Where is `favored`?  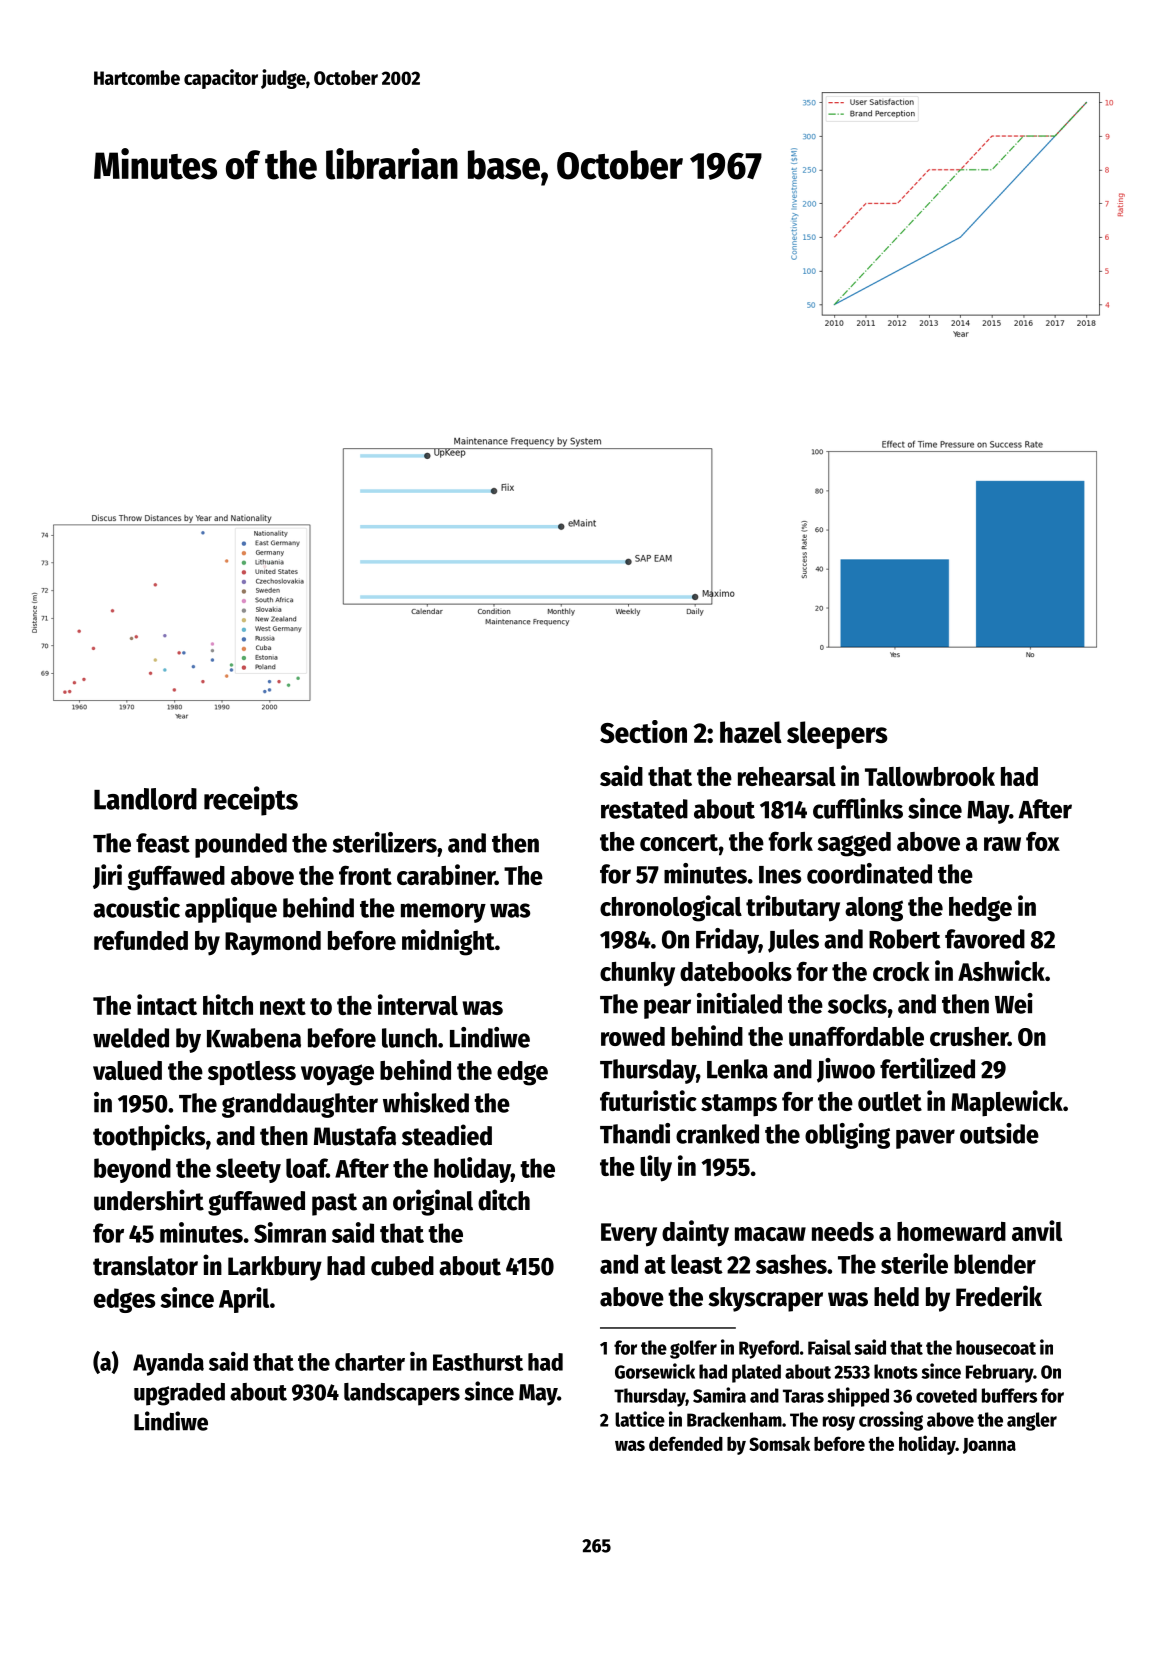
favored is located at coordinates (985, 939).
